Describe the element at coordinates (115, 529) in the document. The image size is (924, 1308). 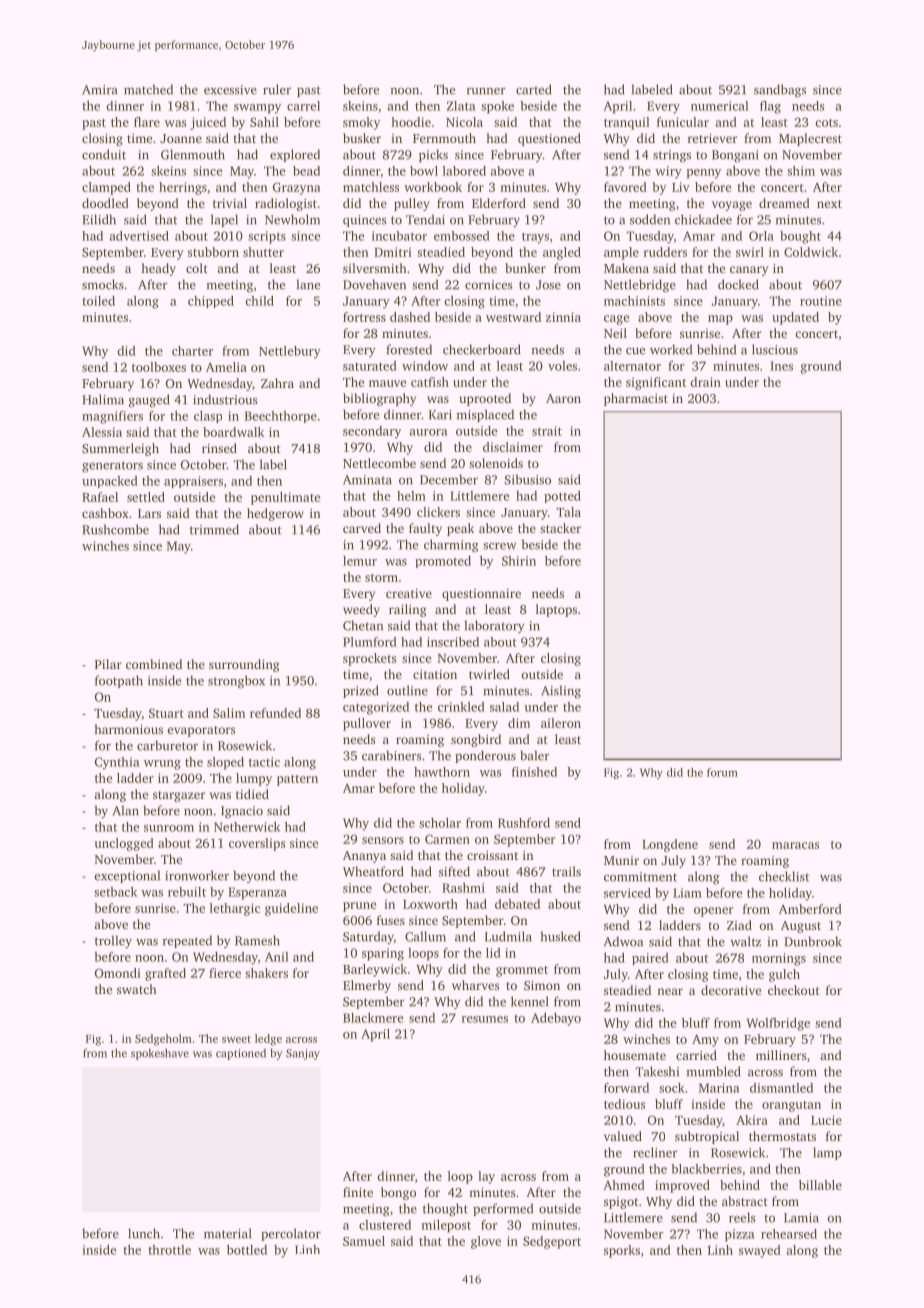
I see `Rushcombe` at that location.
